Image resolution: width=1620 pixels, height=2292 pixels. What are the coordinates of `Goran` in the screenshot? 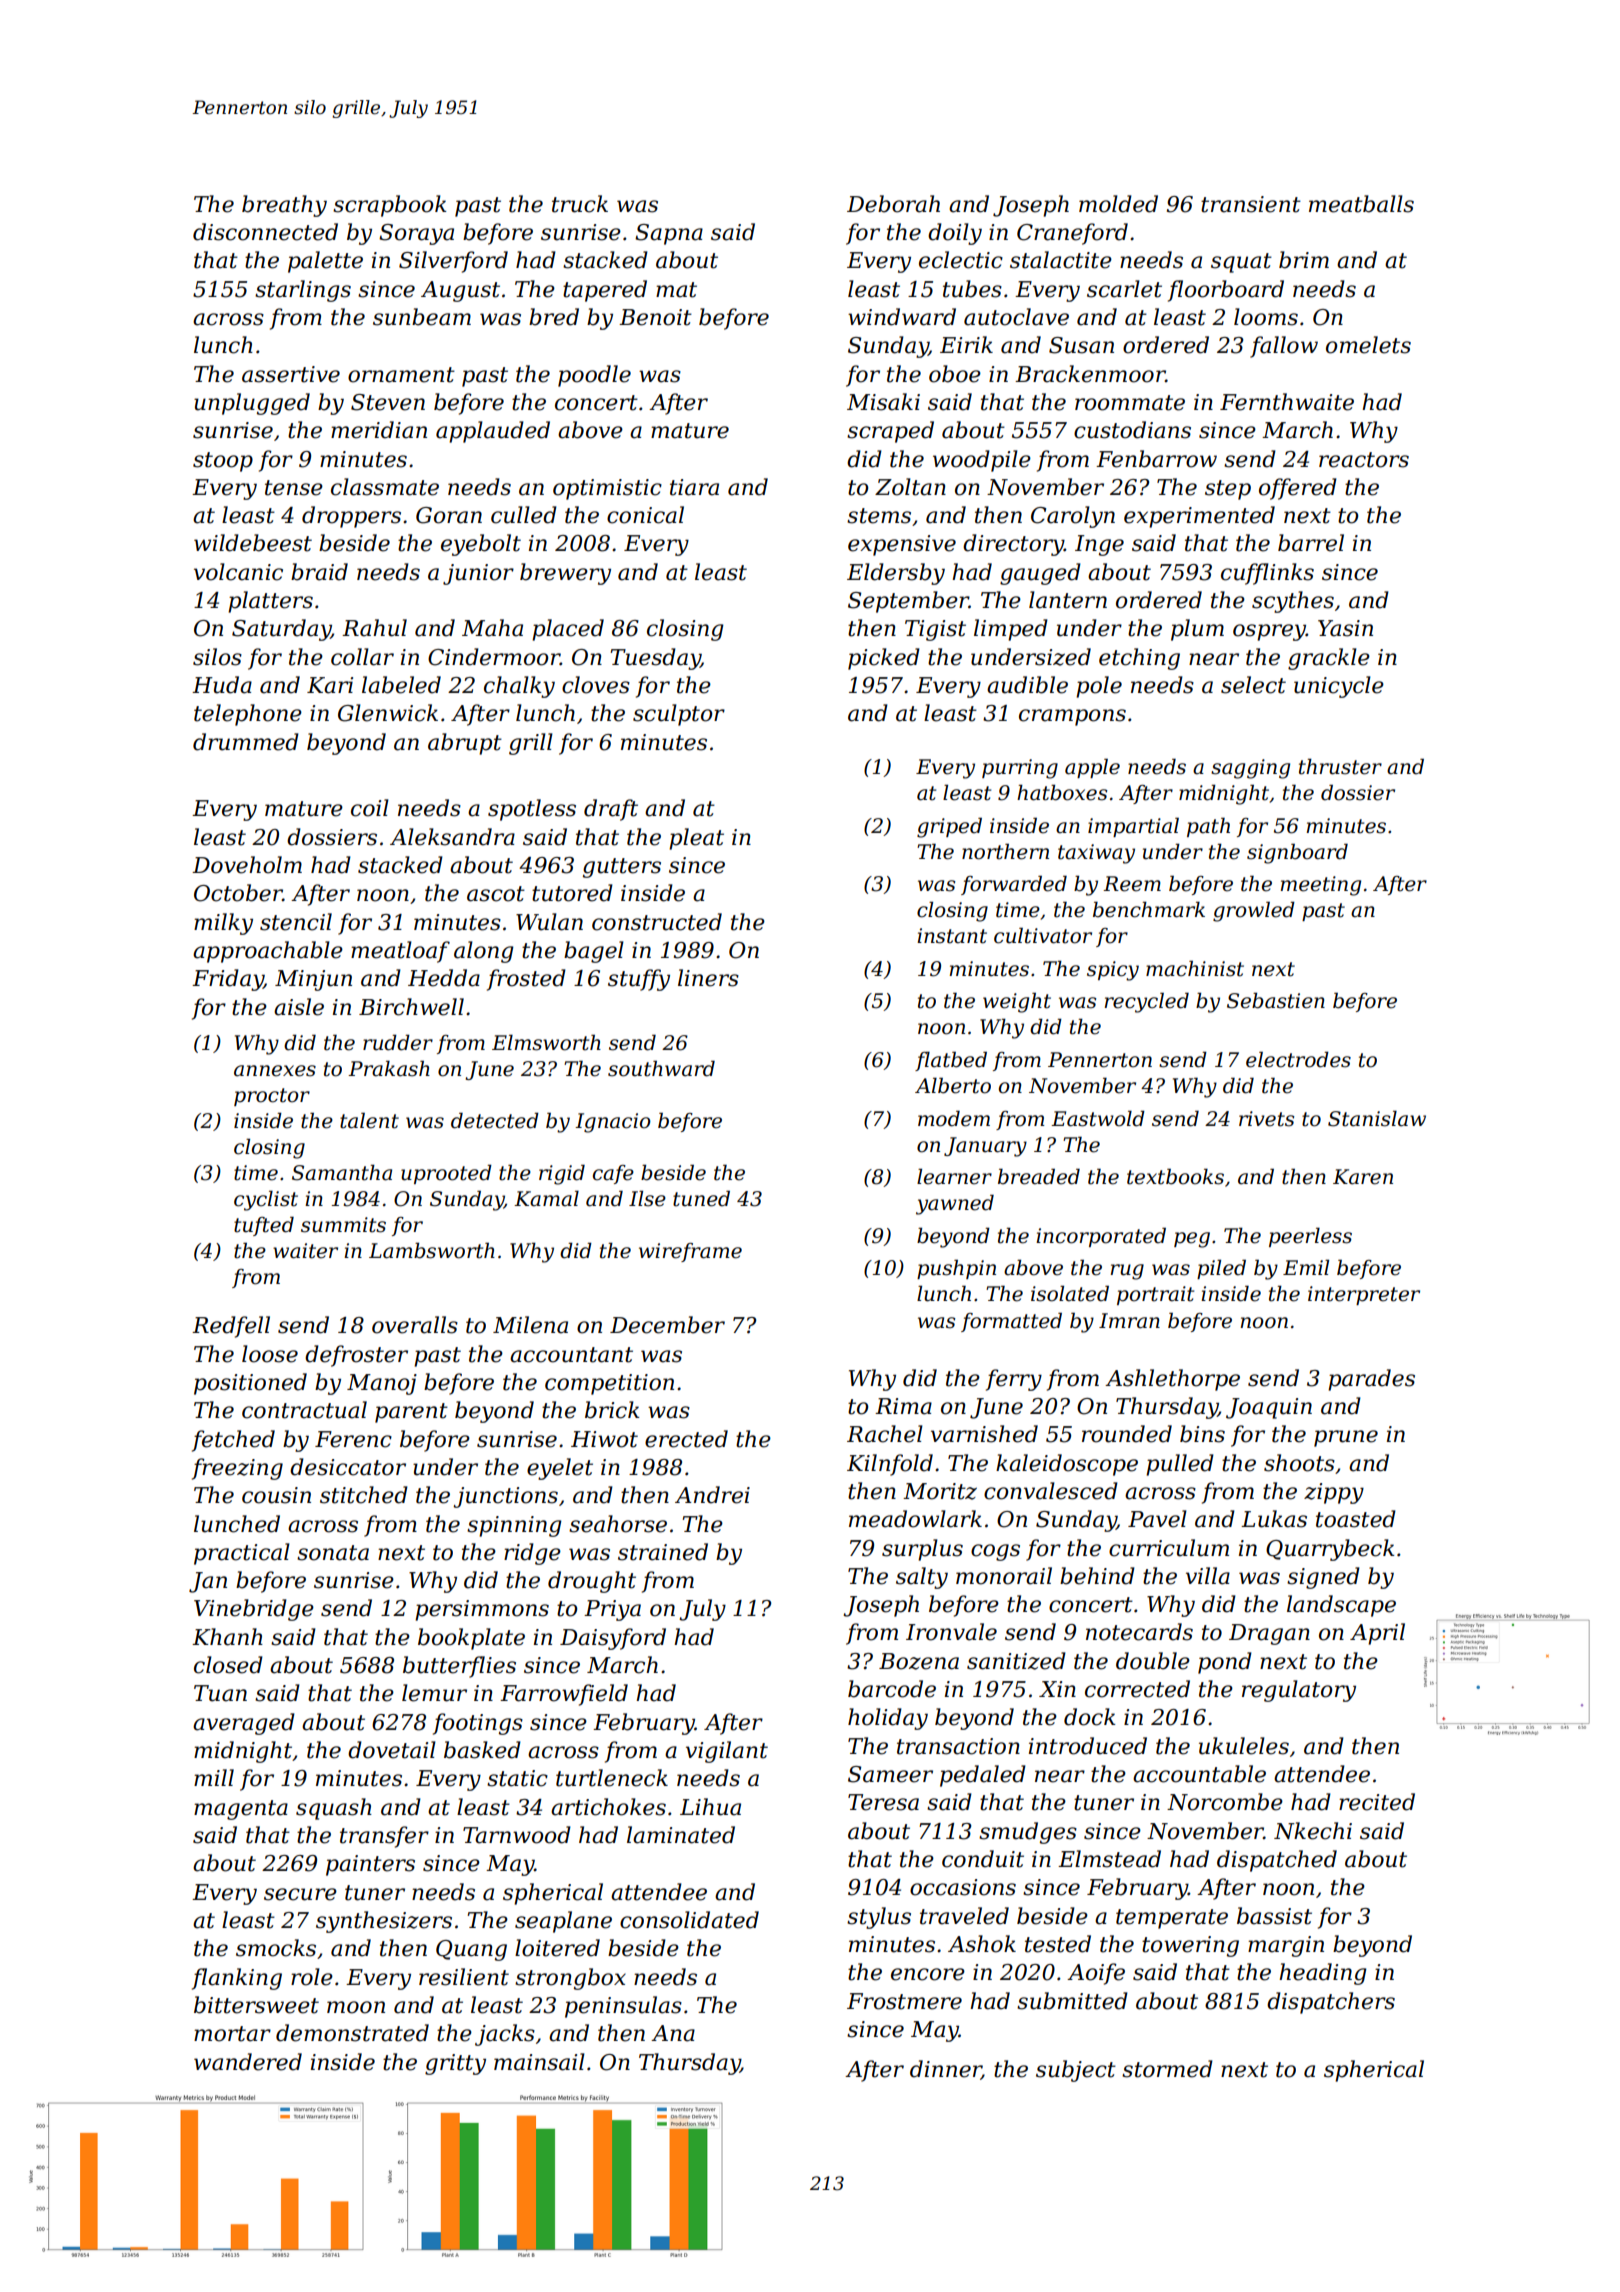 It's located at (449, 515).
